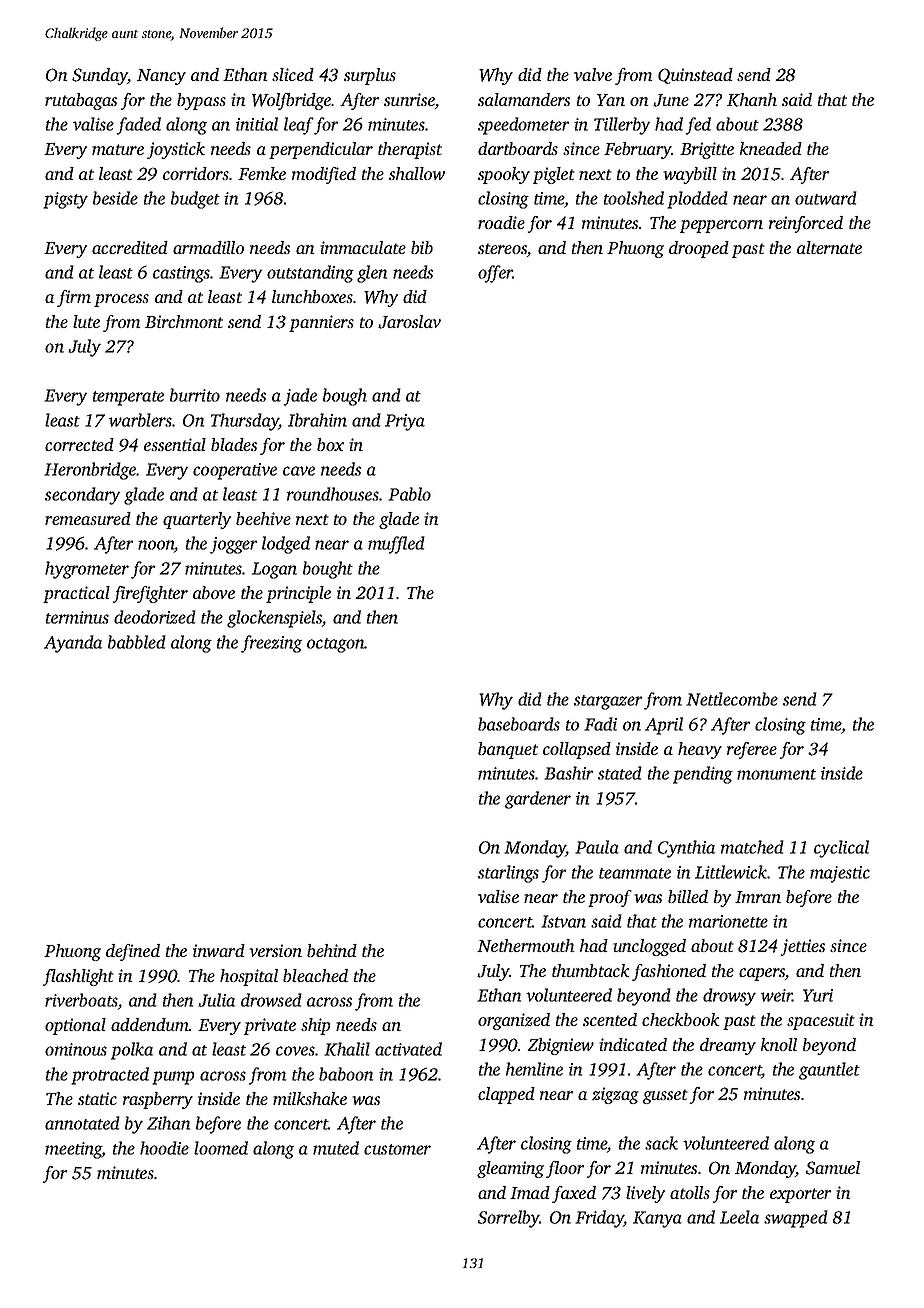 The image size is (924, 1308). What do you see at coordinates (409, 494) in the image?
I see `Pablo` at bounding box center [409, 494].
